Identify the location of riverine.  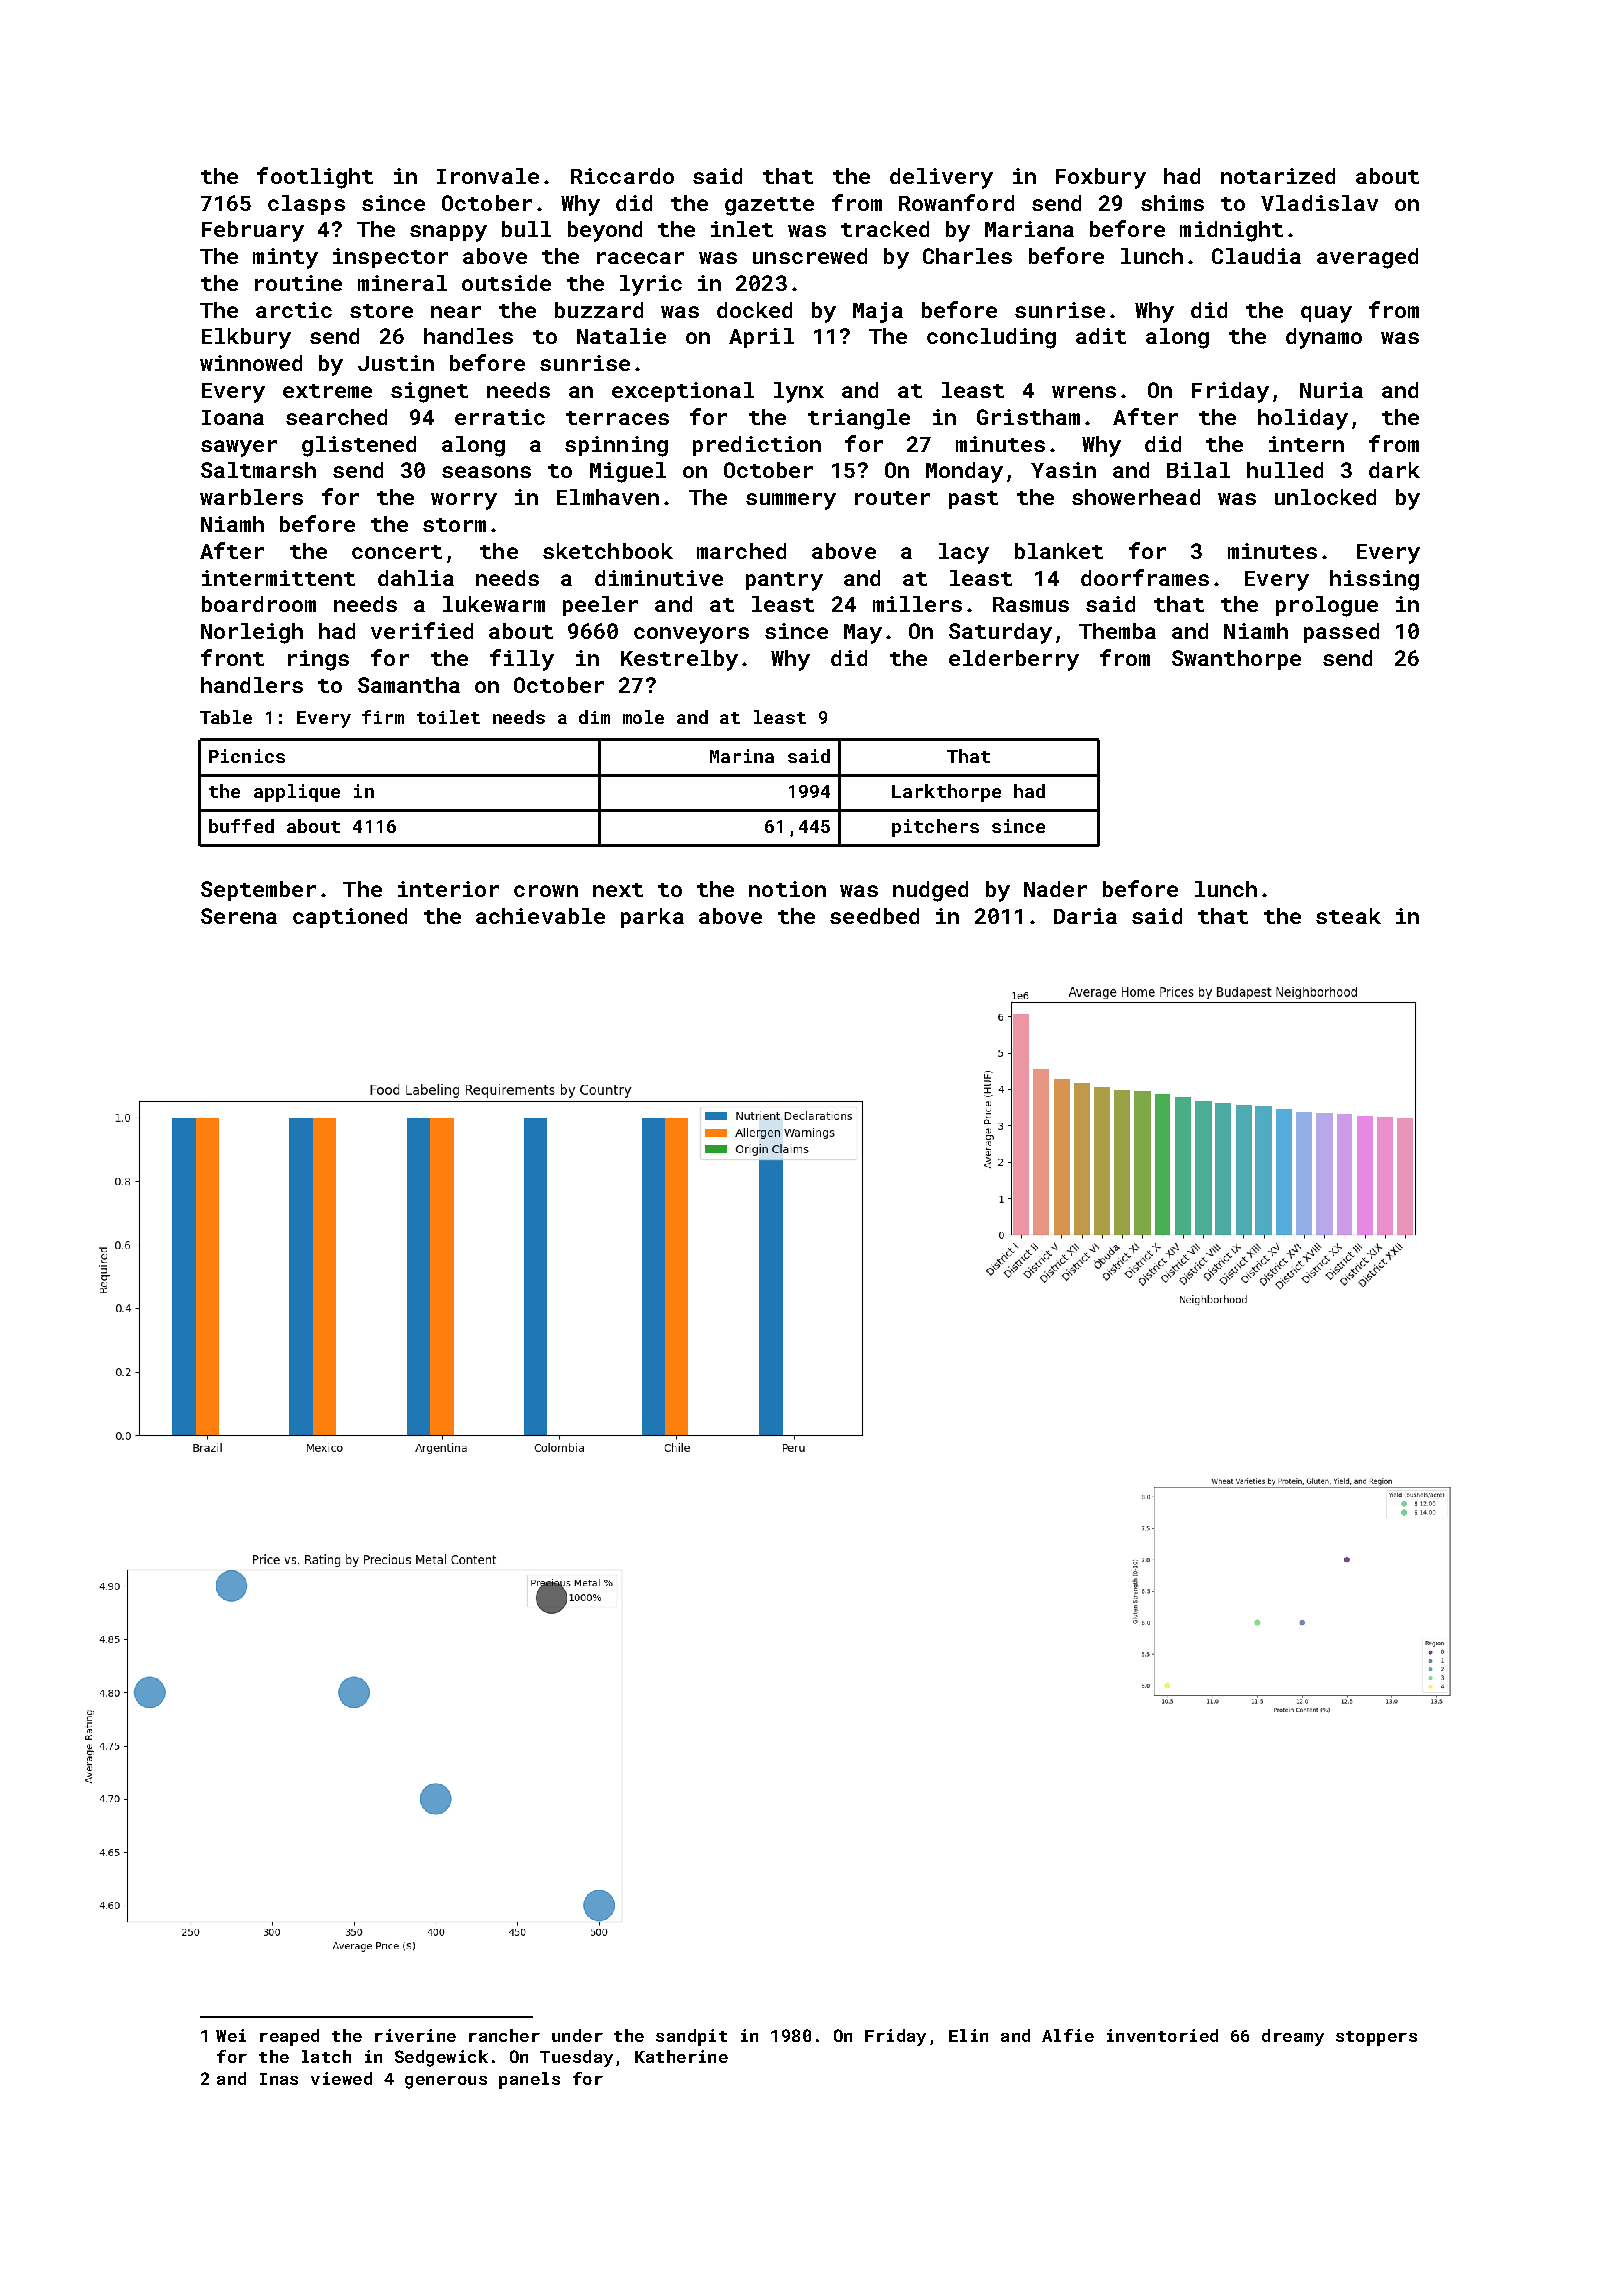
(415, 2035).
